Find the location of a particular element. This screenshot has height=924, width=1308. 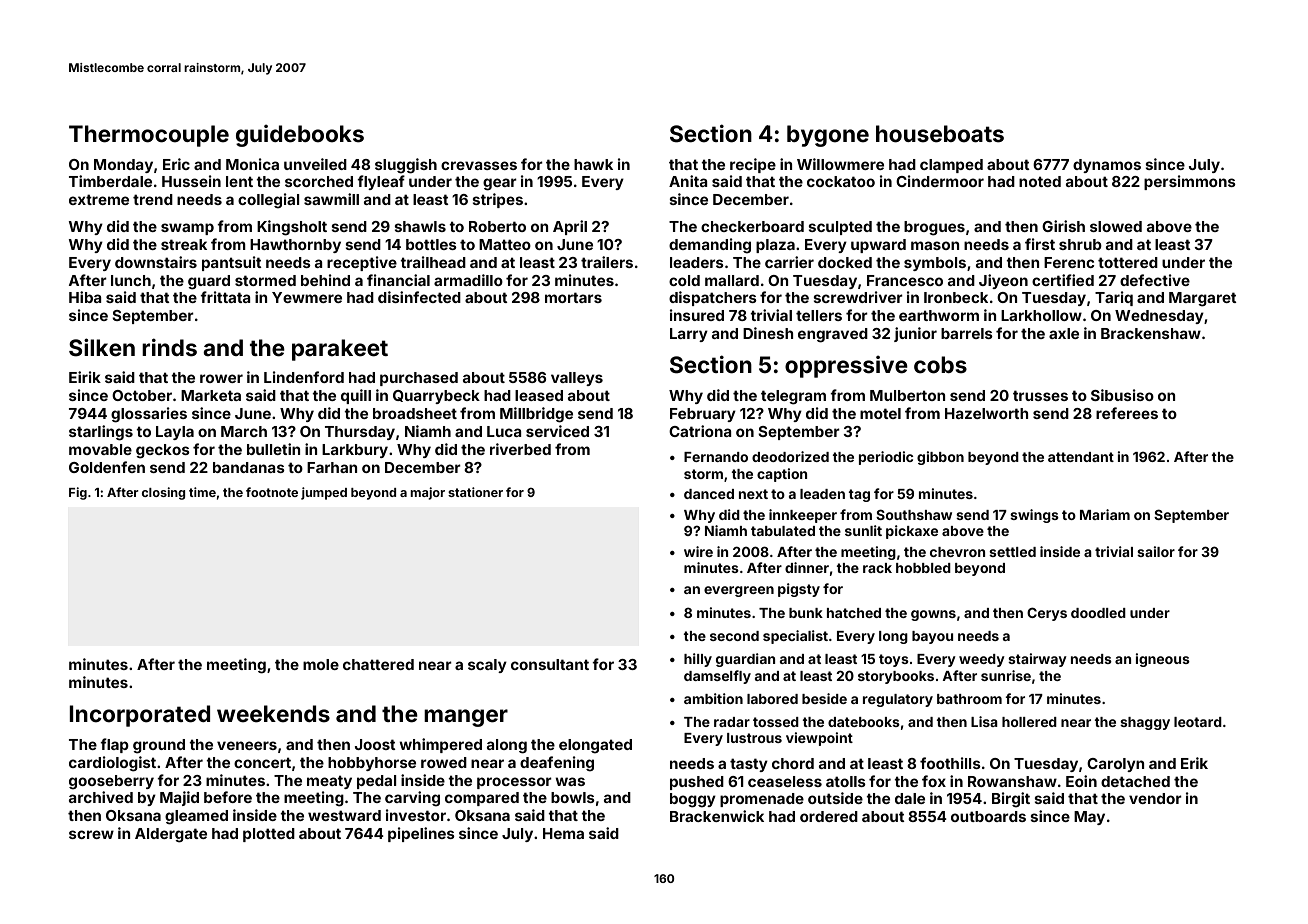

dynamos is located at coordinates (1107, 166).
